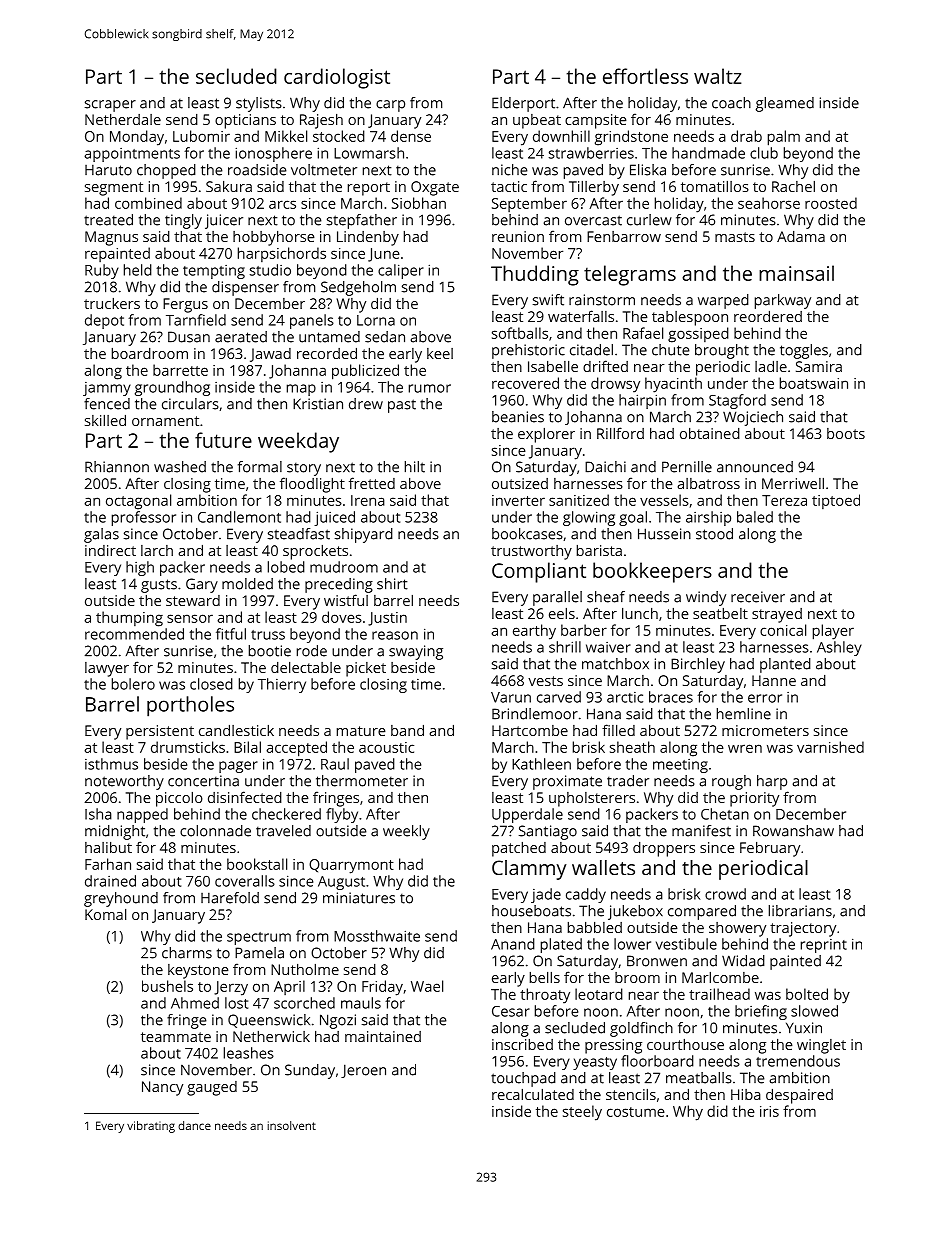  I want to click on Candlemont, so click(239, 517).
